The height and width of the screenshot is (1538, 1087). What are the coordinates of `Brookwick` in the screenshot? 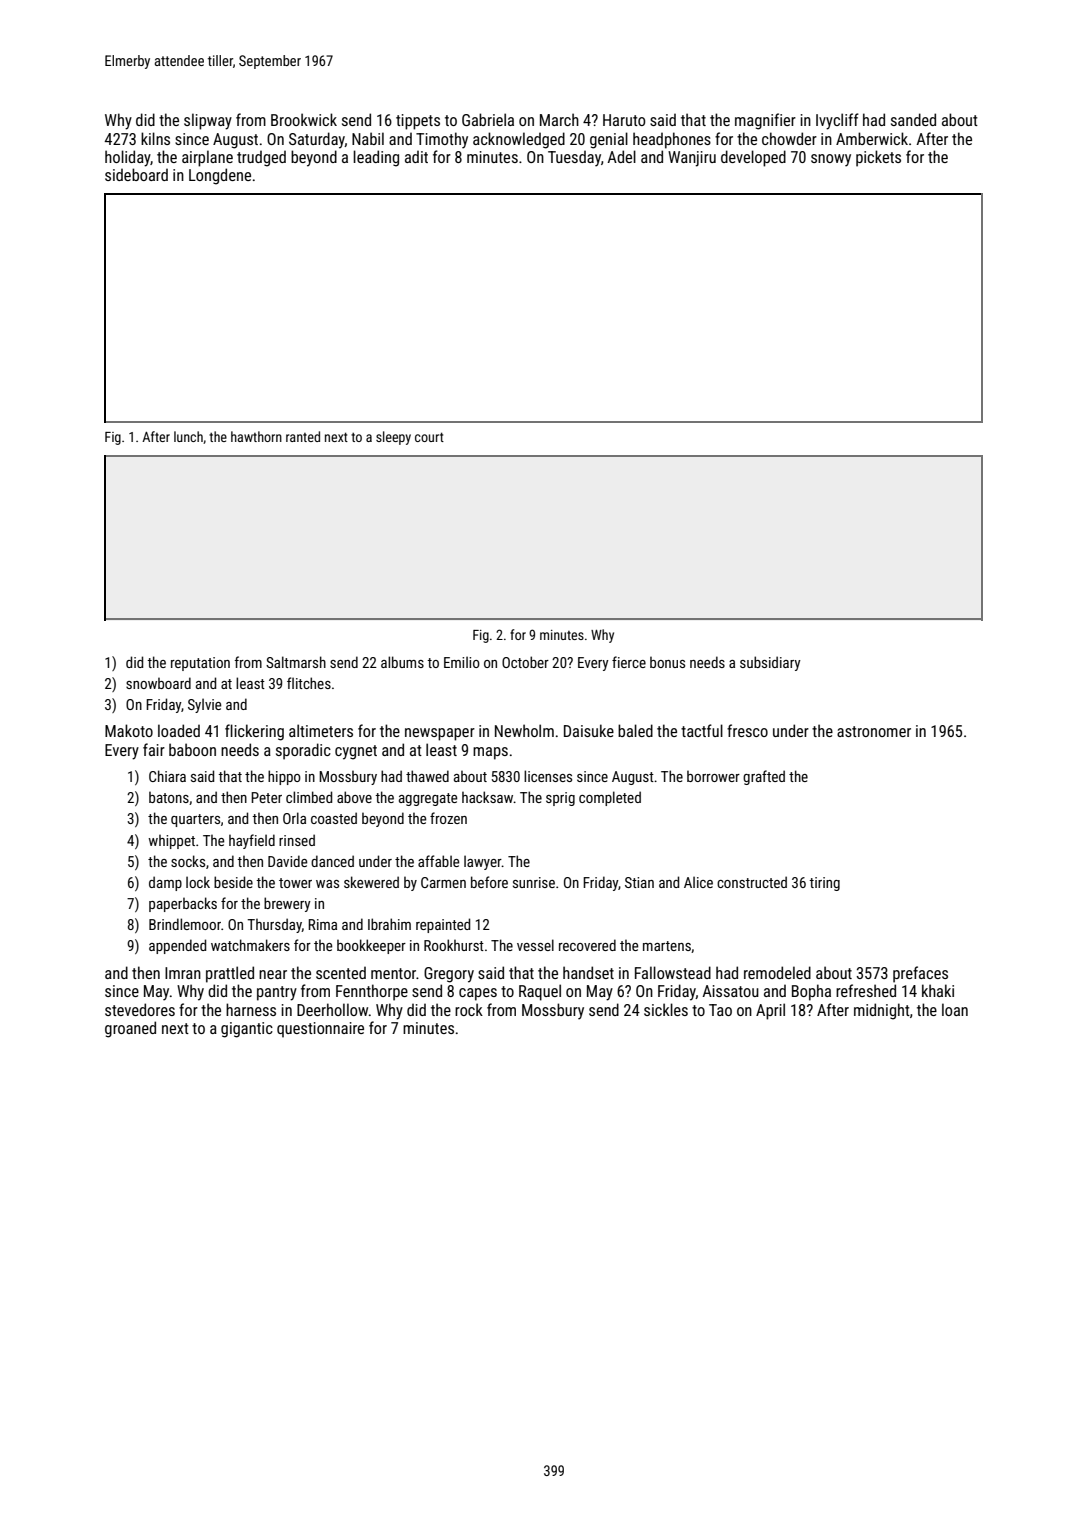 It's located at (304, 119).
